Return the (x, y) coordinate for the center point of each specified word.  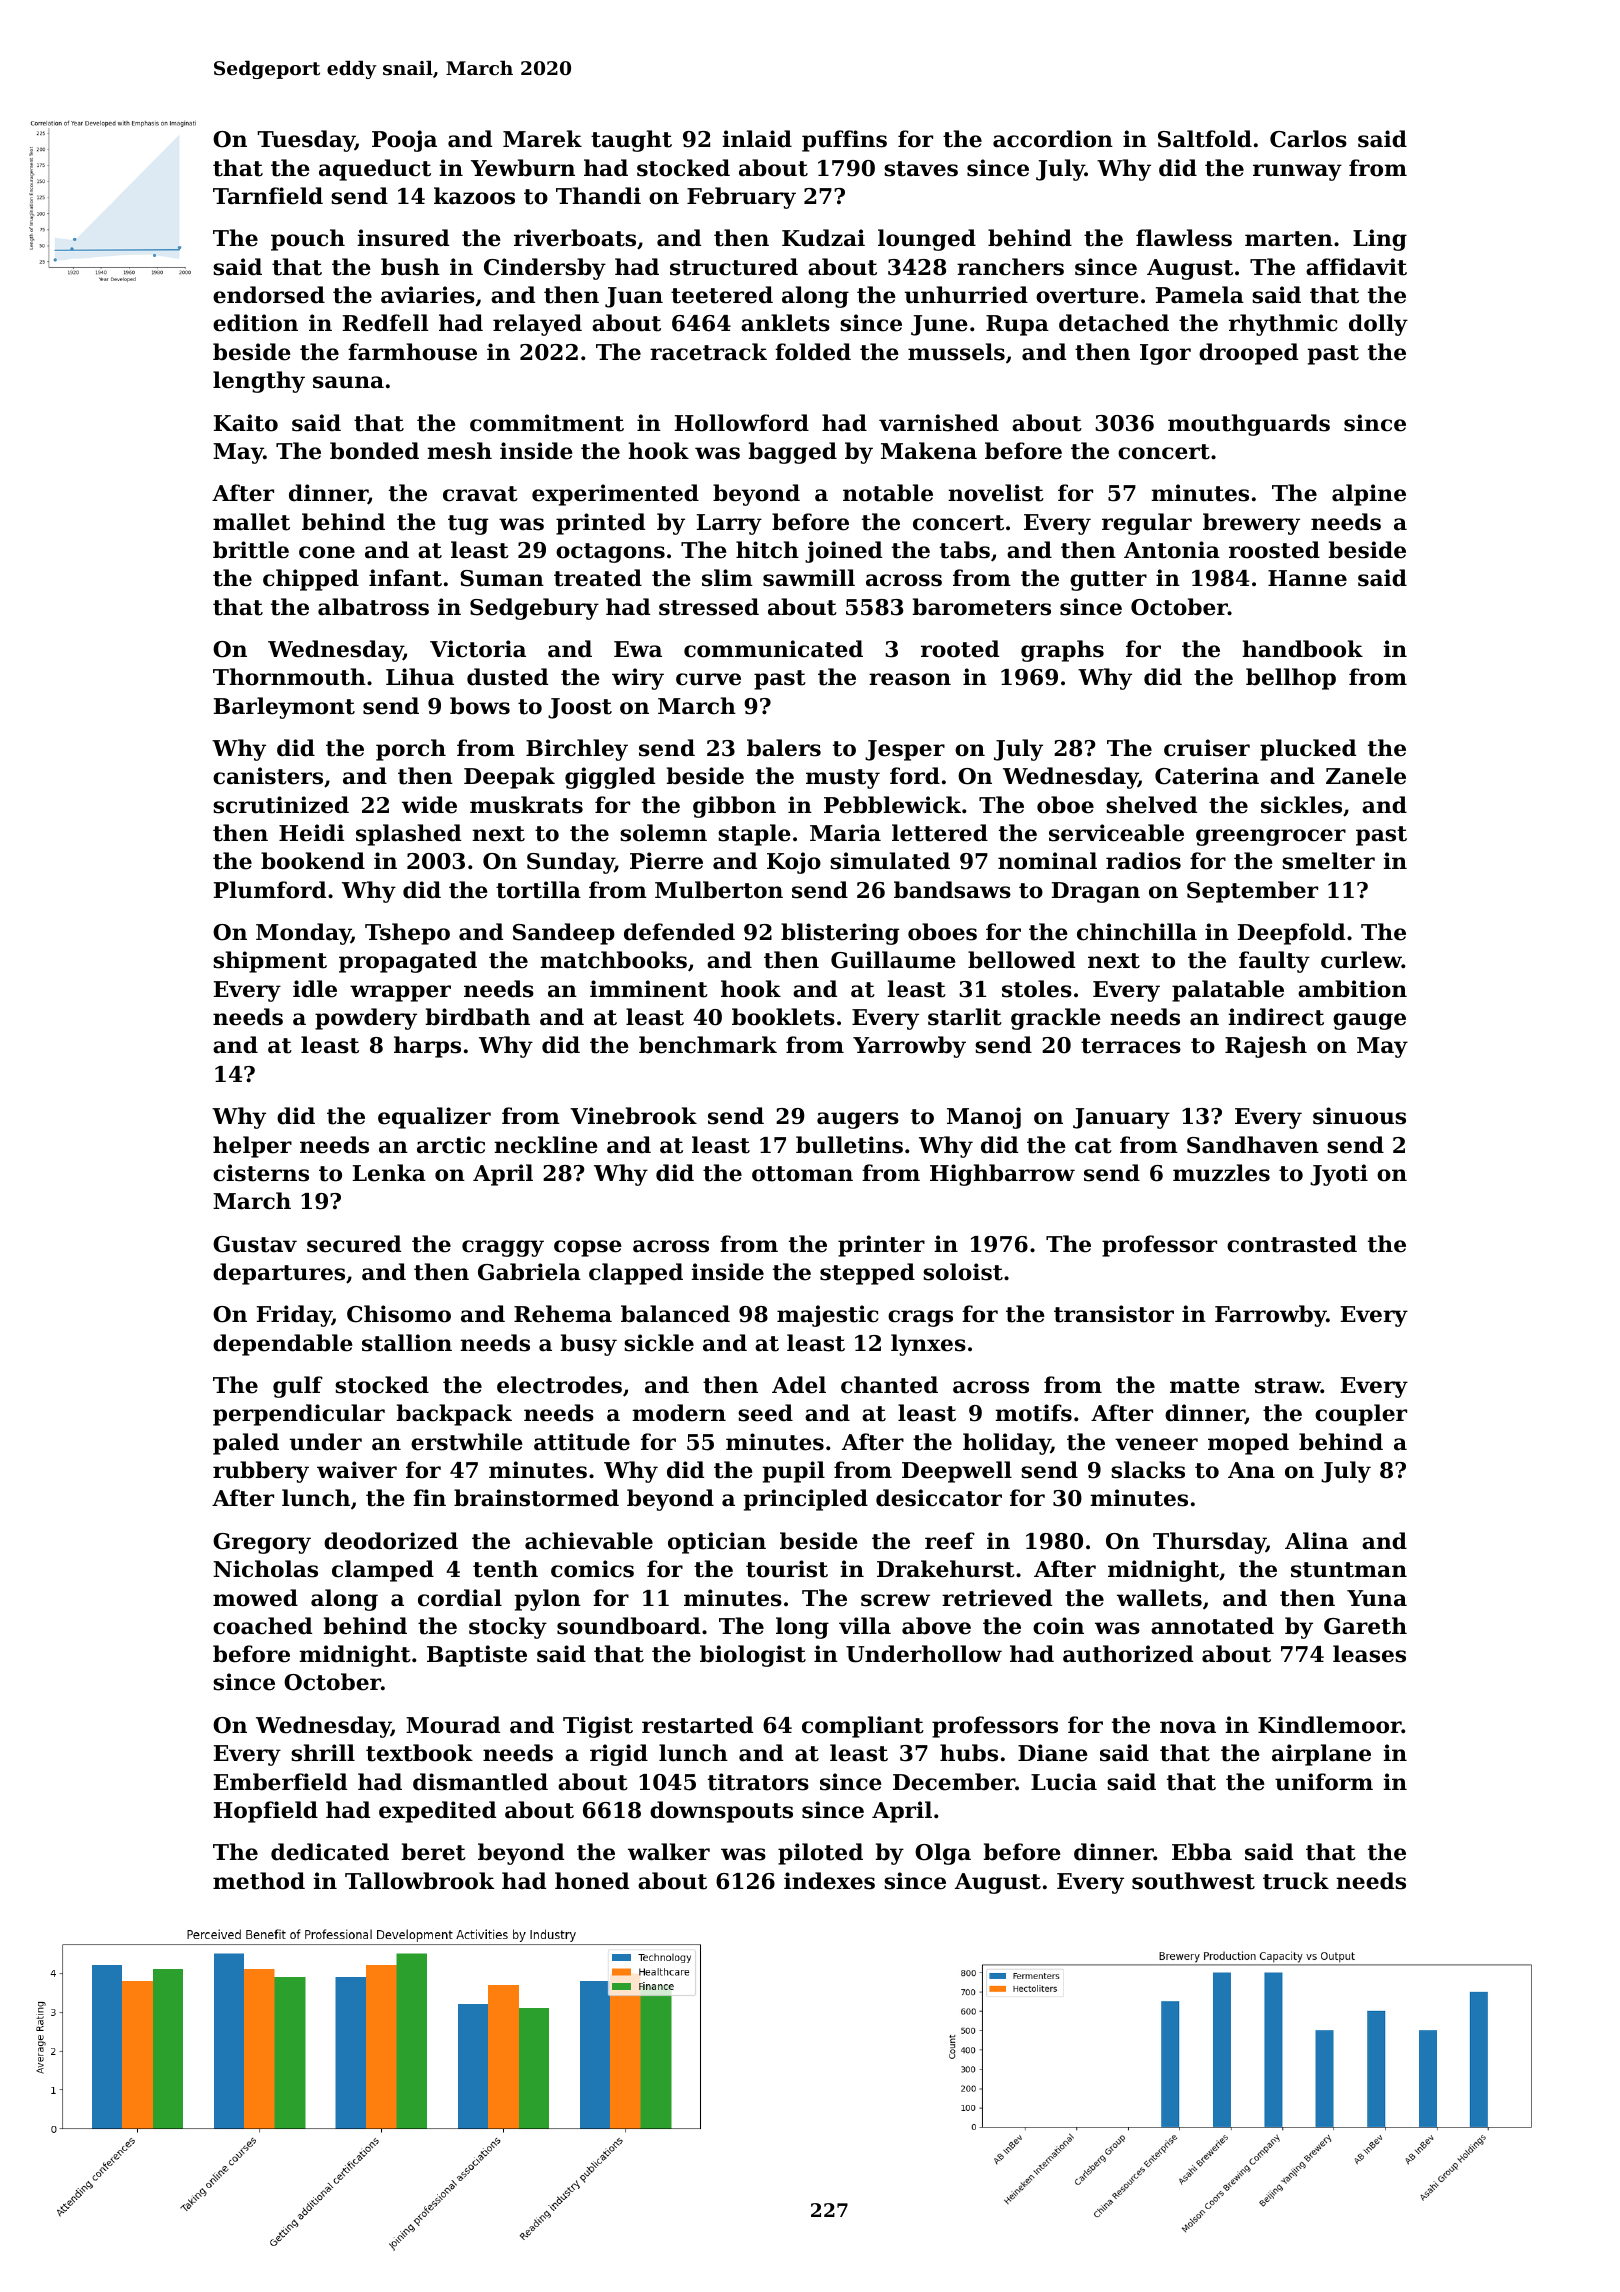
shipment (270, 962)
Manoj (984, 1118)
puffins (844, 141)
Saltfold (1205, 139)
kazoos (474, 196)
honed (592, 1881)
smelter (1328, 861)
